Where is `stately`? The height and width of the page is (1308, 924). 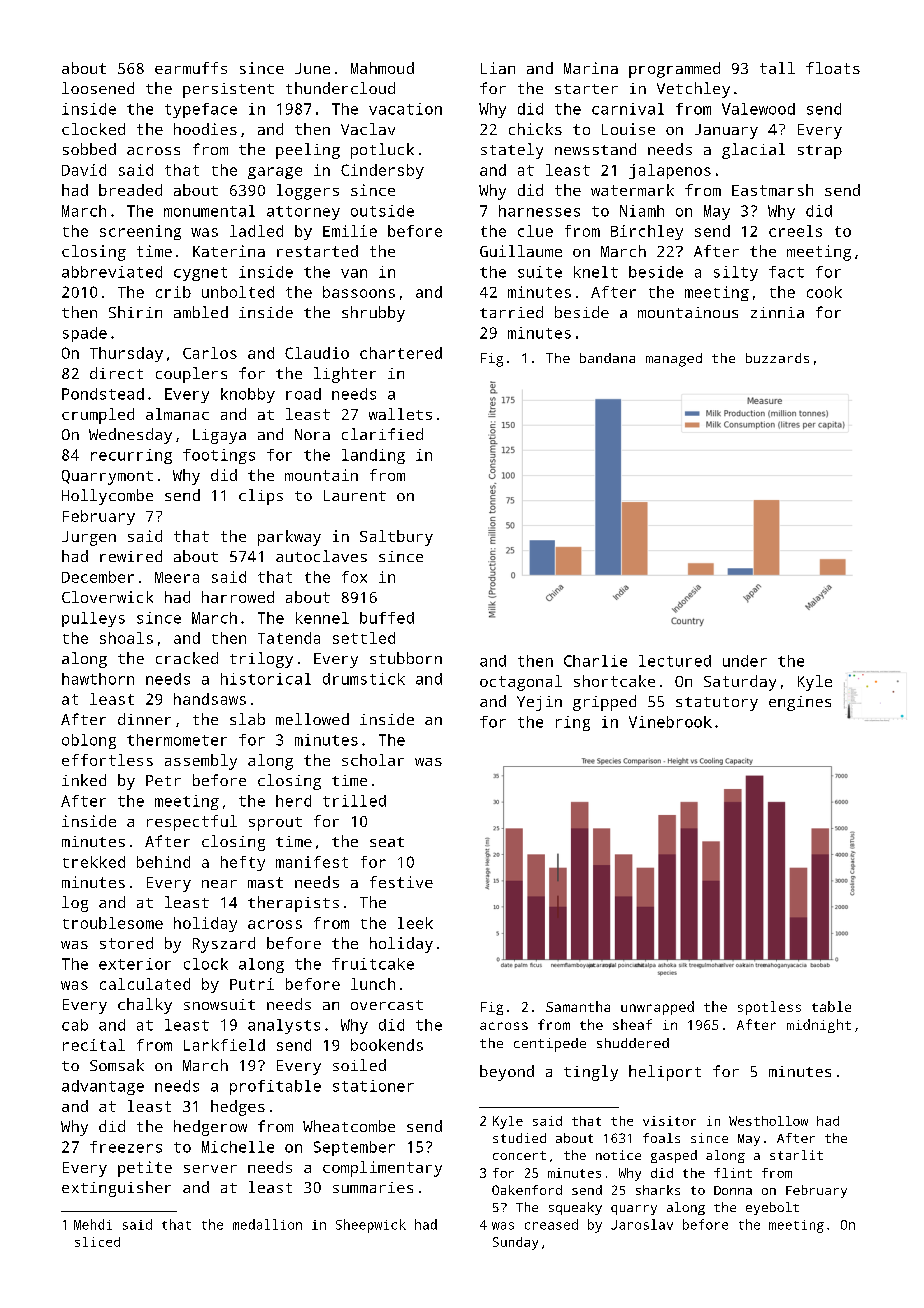
stately is located at coordinates (512, 151).
